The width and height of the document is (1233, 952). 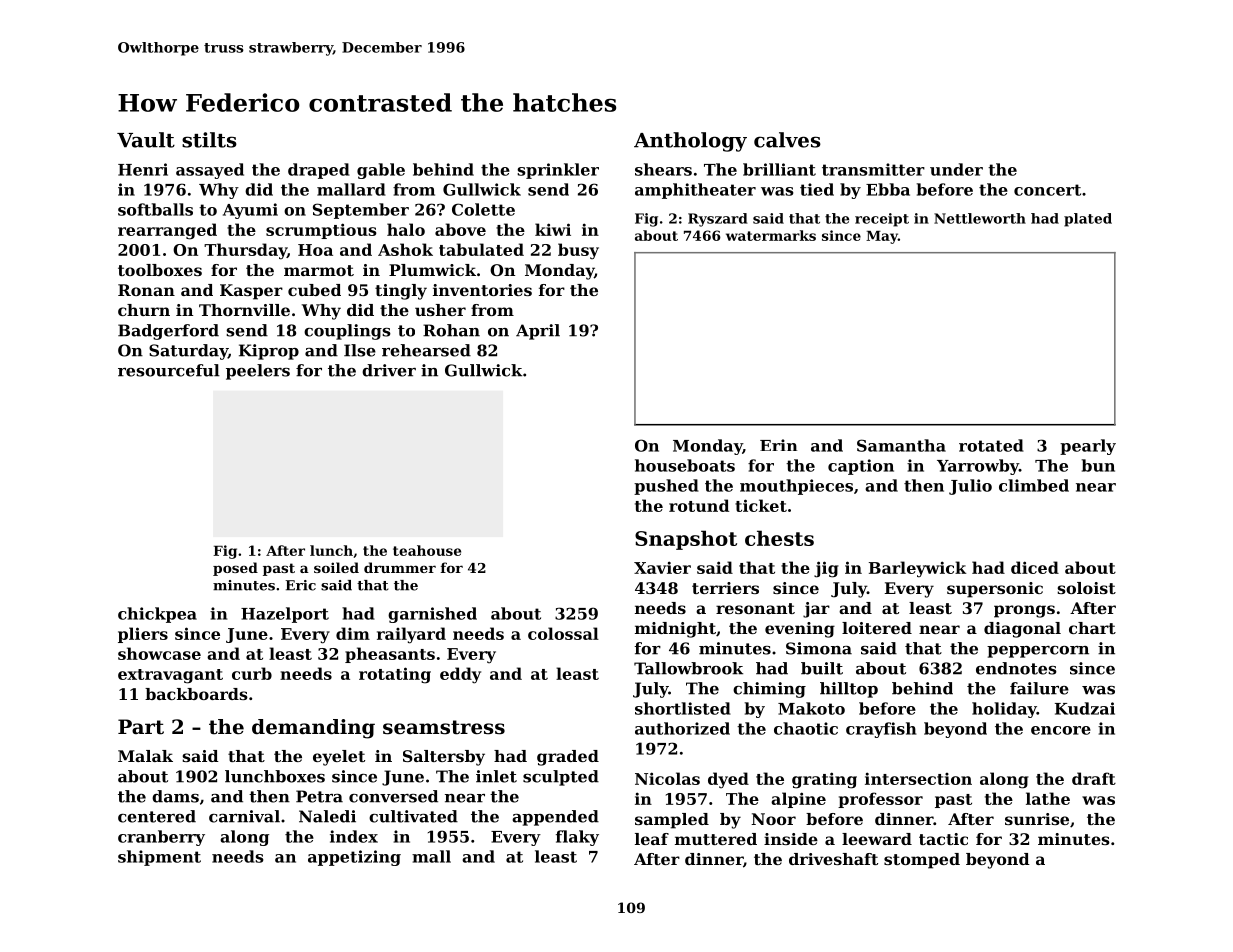 What do you see at coordinates (553, 229) in the document?
I see `kiwi` at bounding box center [553, 229].
